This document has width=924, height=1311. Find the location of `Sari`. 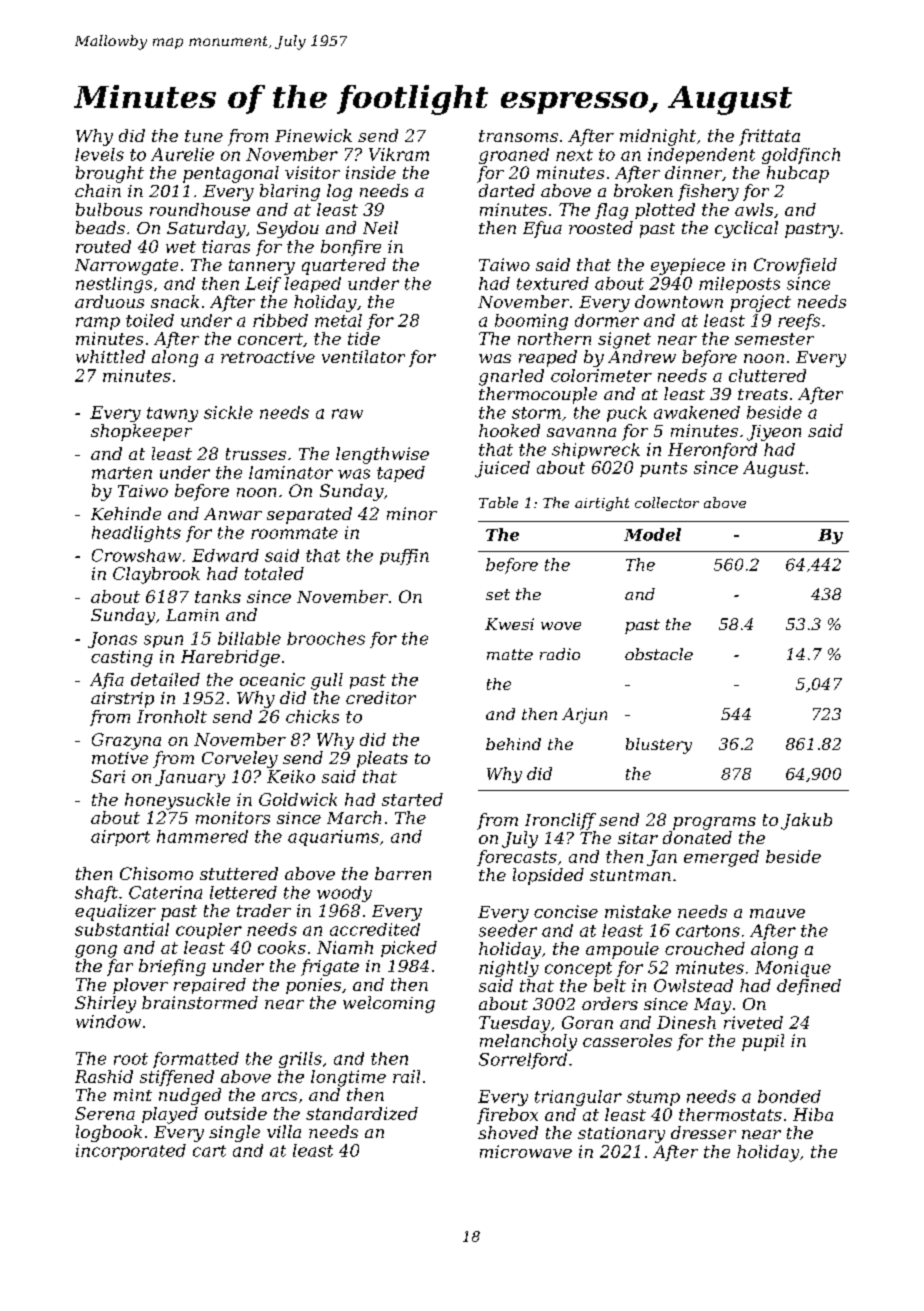

Sari is located at coordinates (108, 776).
